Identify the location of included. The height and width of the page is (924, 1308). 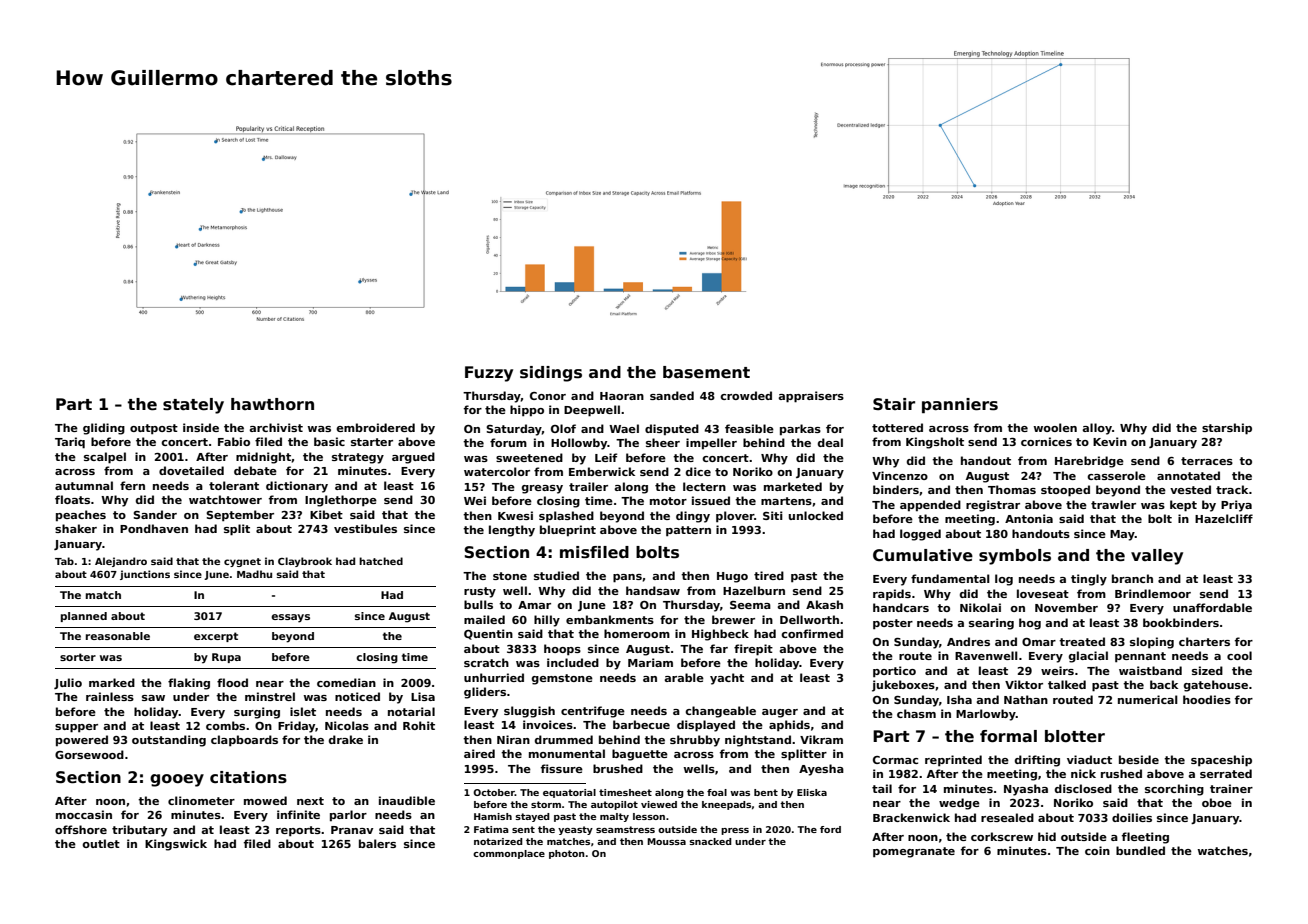
(573, 662).
